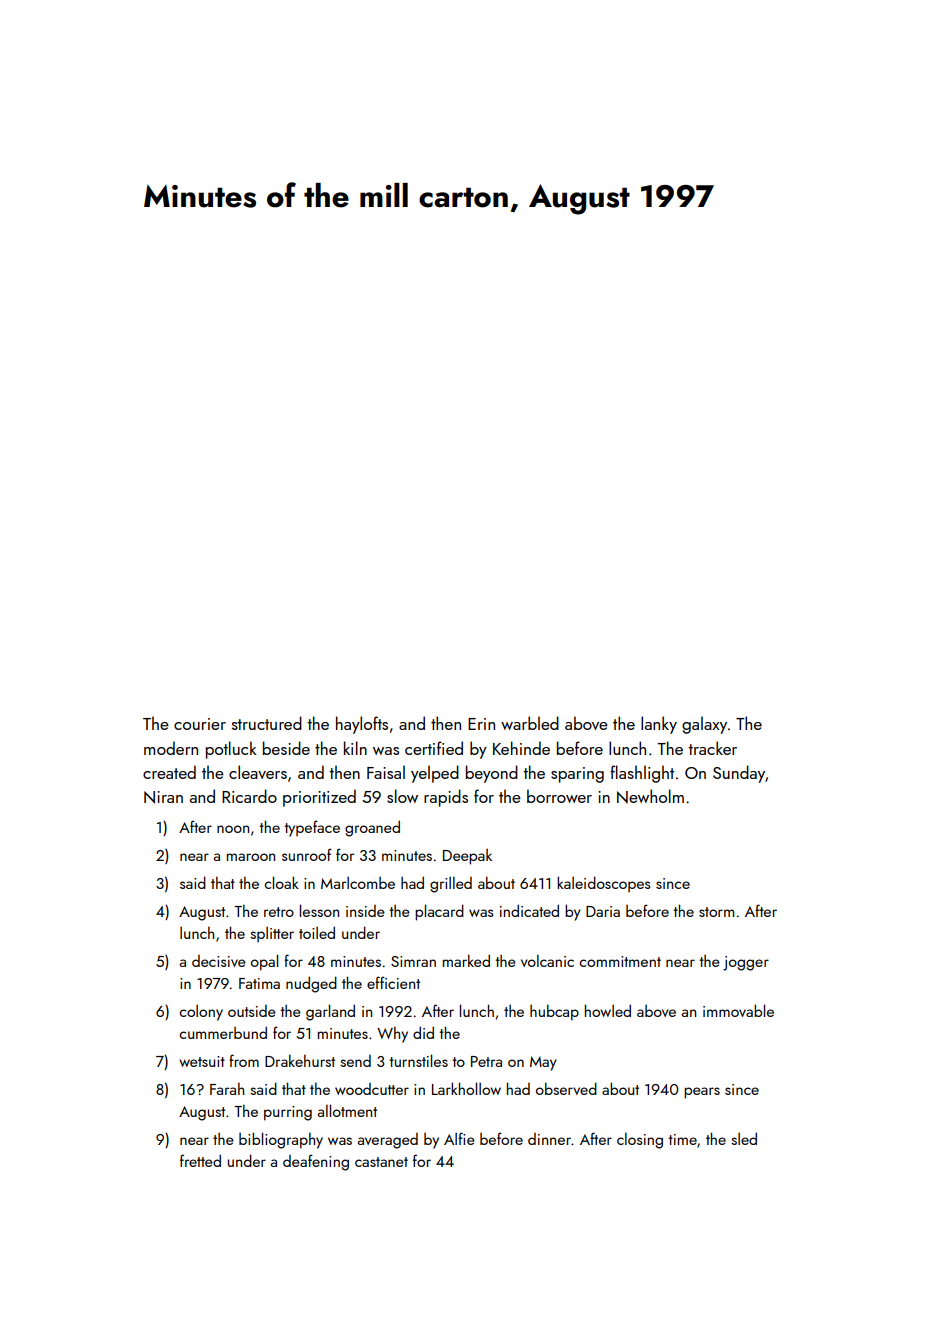 The width and height of the screenshot is (929, 1318). Describe the element at coordinates (200, 1160) in the screenshot. I see `fretted` at that location.
